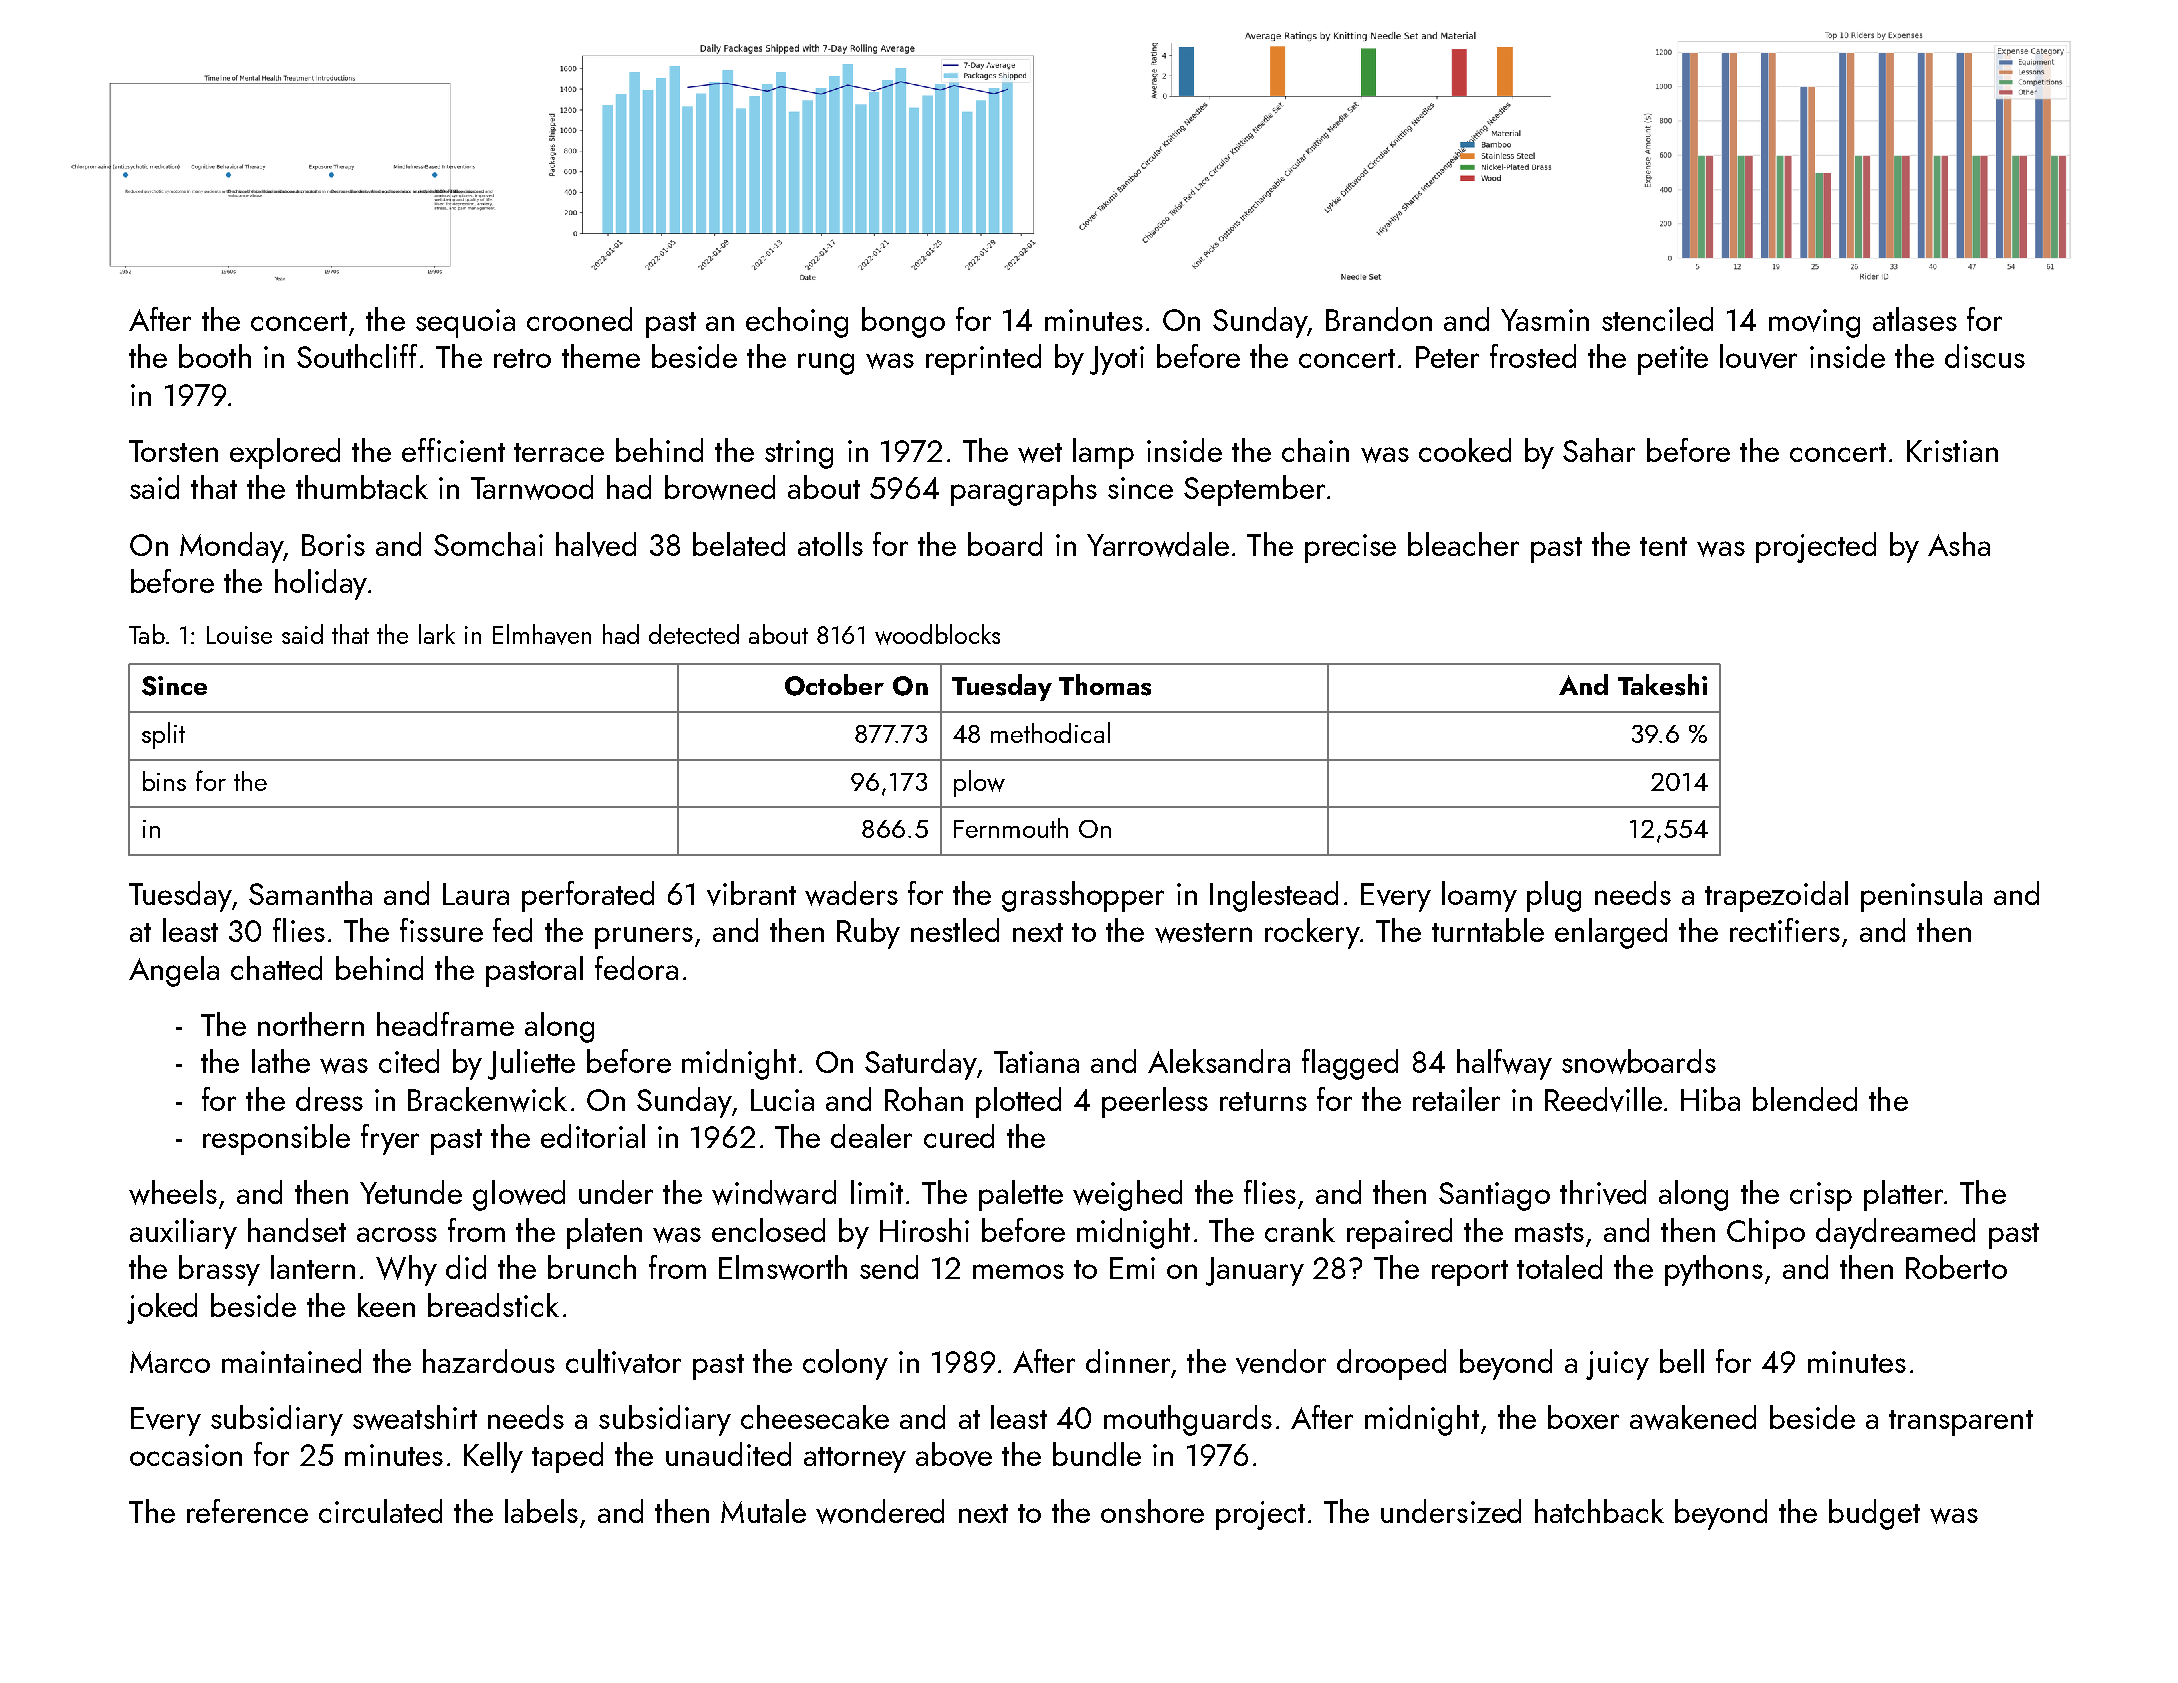  Describe the element at coordinates (1959, 544) in the image. I see `Asha` at that location.
